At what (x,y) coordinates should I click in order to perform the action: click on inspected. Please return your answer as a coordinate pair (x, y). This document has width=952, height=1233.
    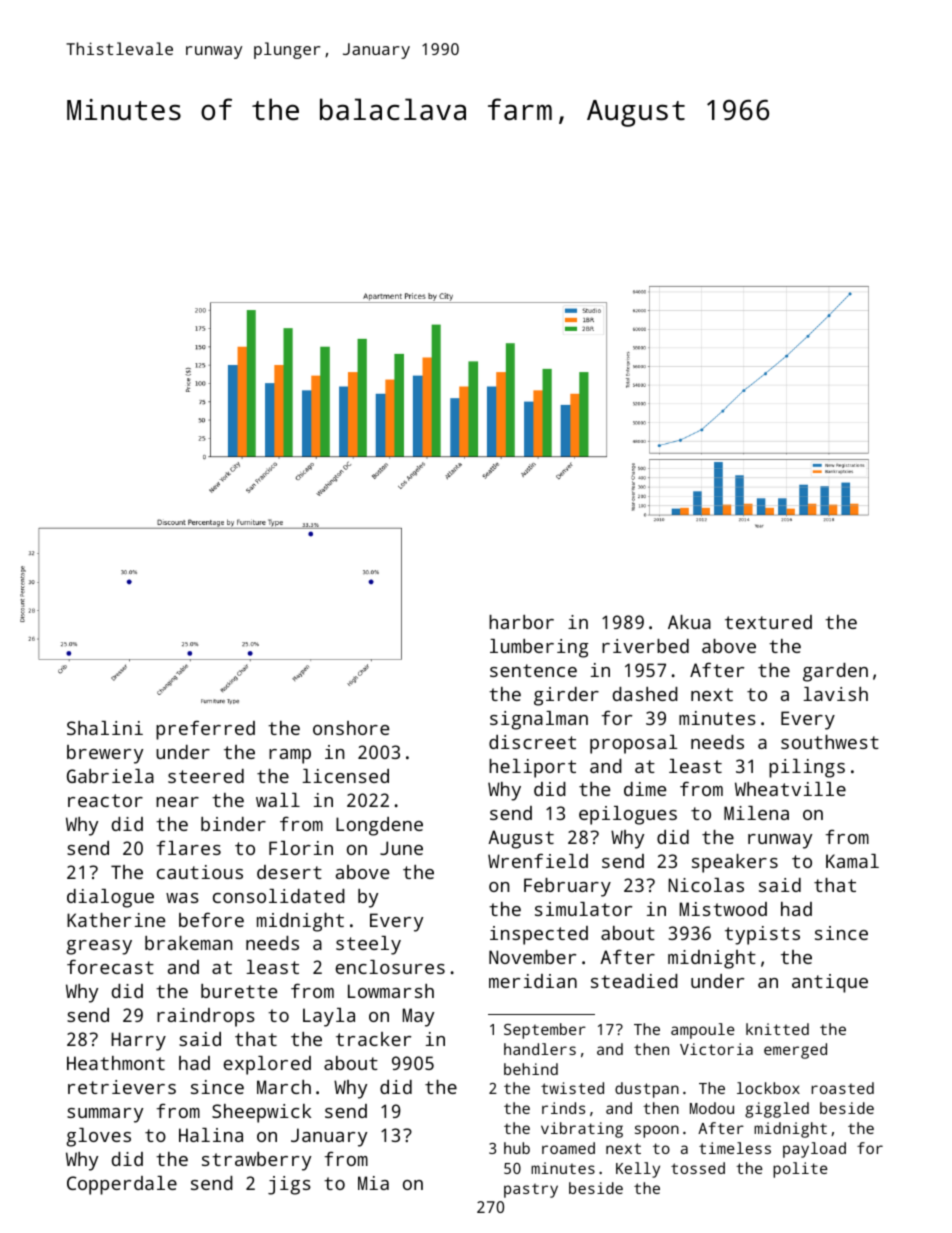
    Looking at the image, I should click on (539, 935).
